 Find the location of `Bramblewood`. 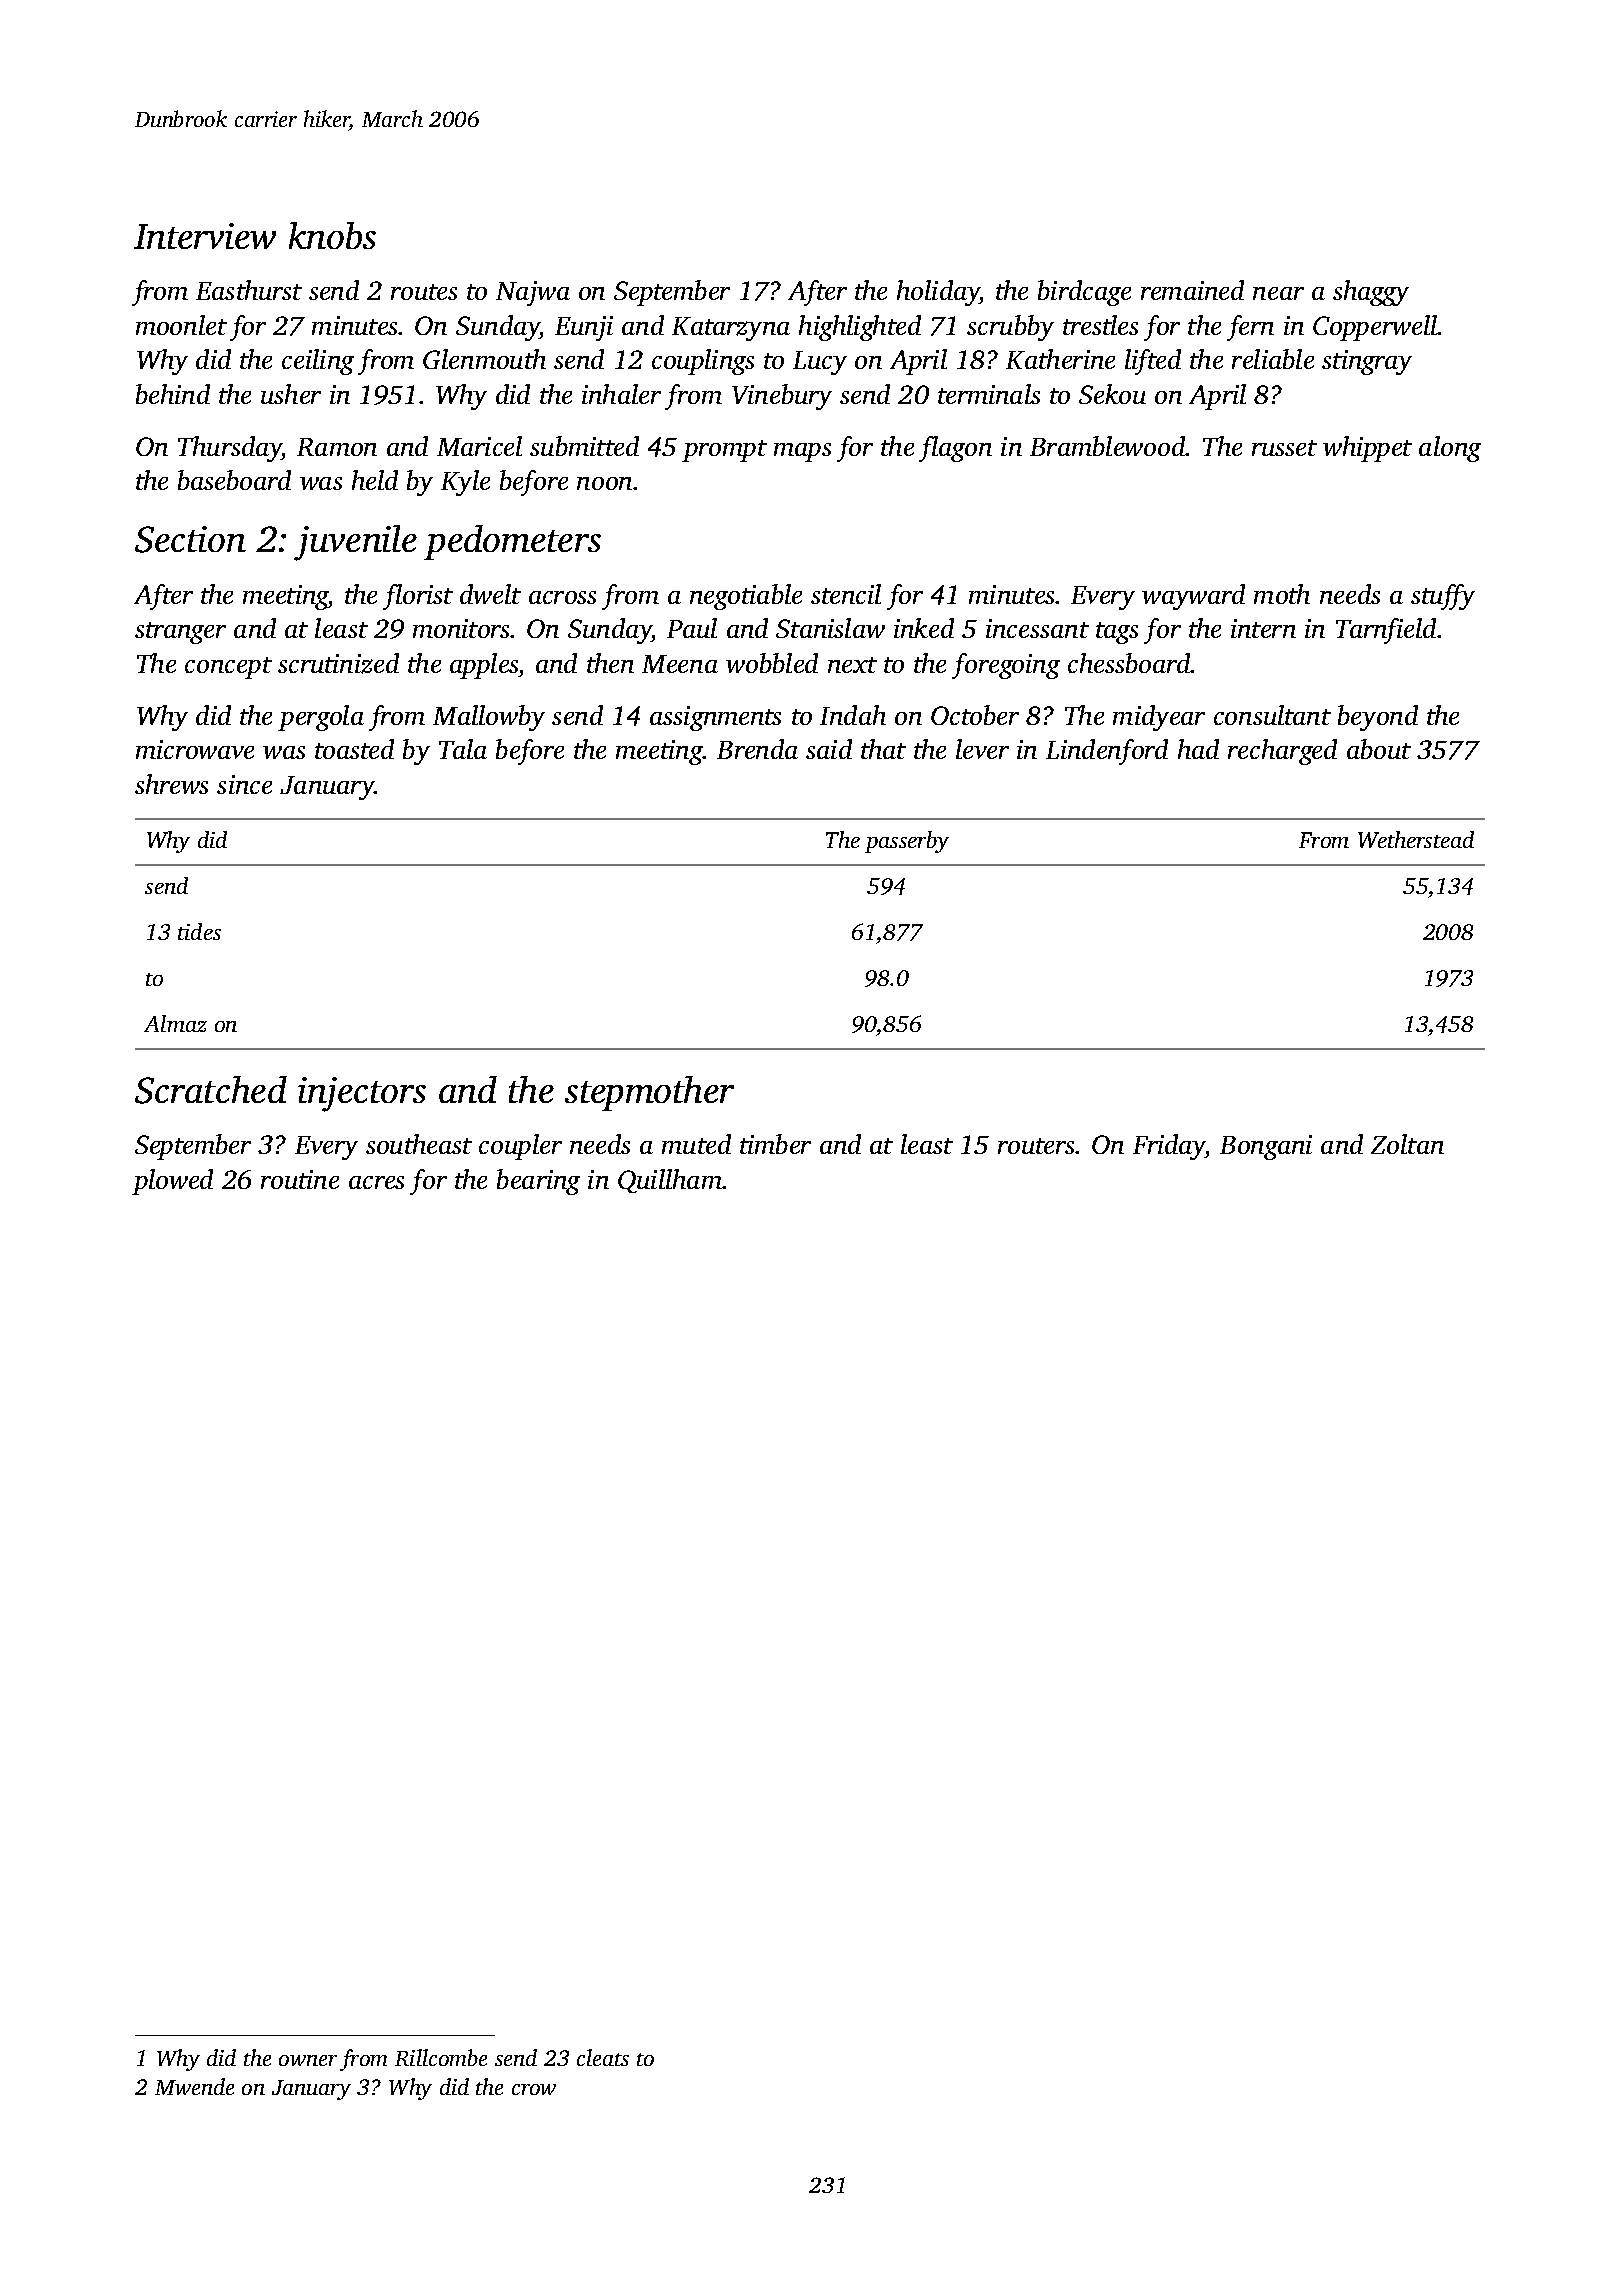

Bramblewood is located at coordinates (1108, 446).
